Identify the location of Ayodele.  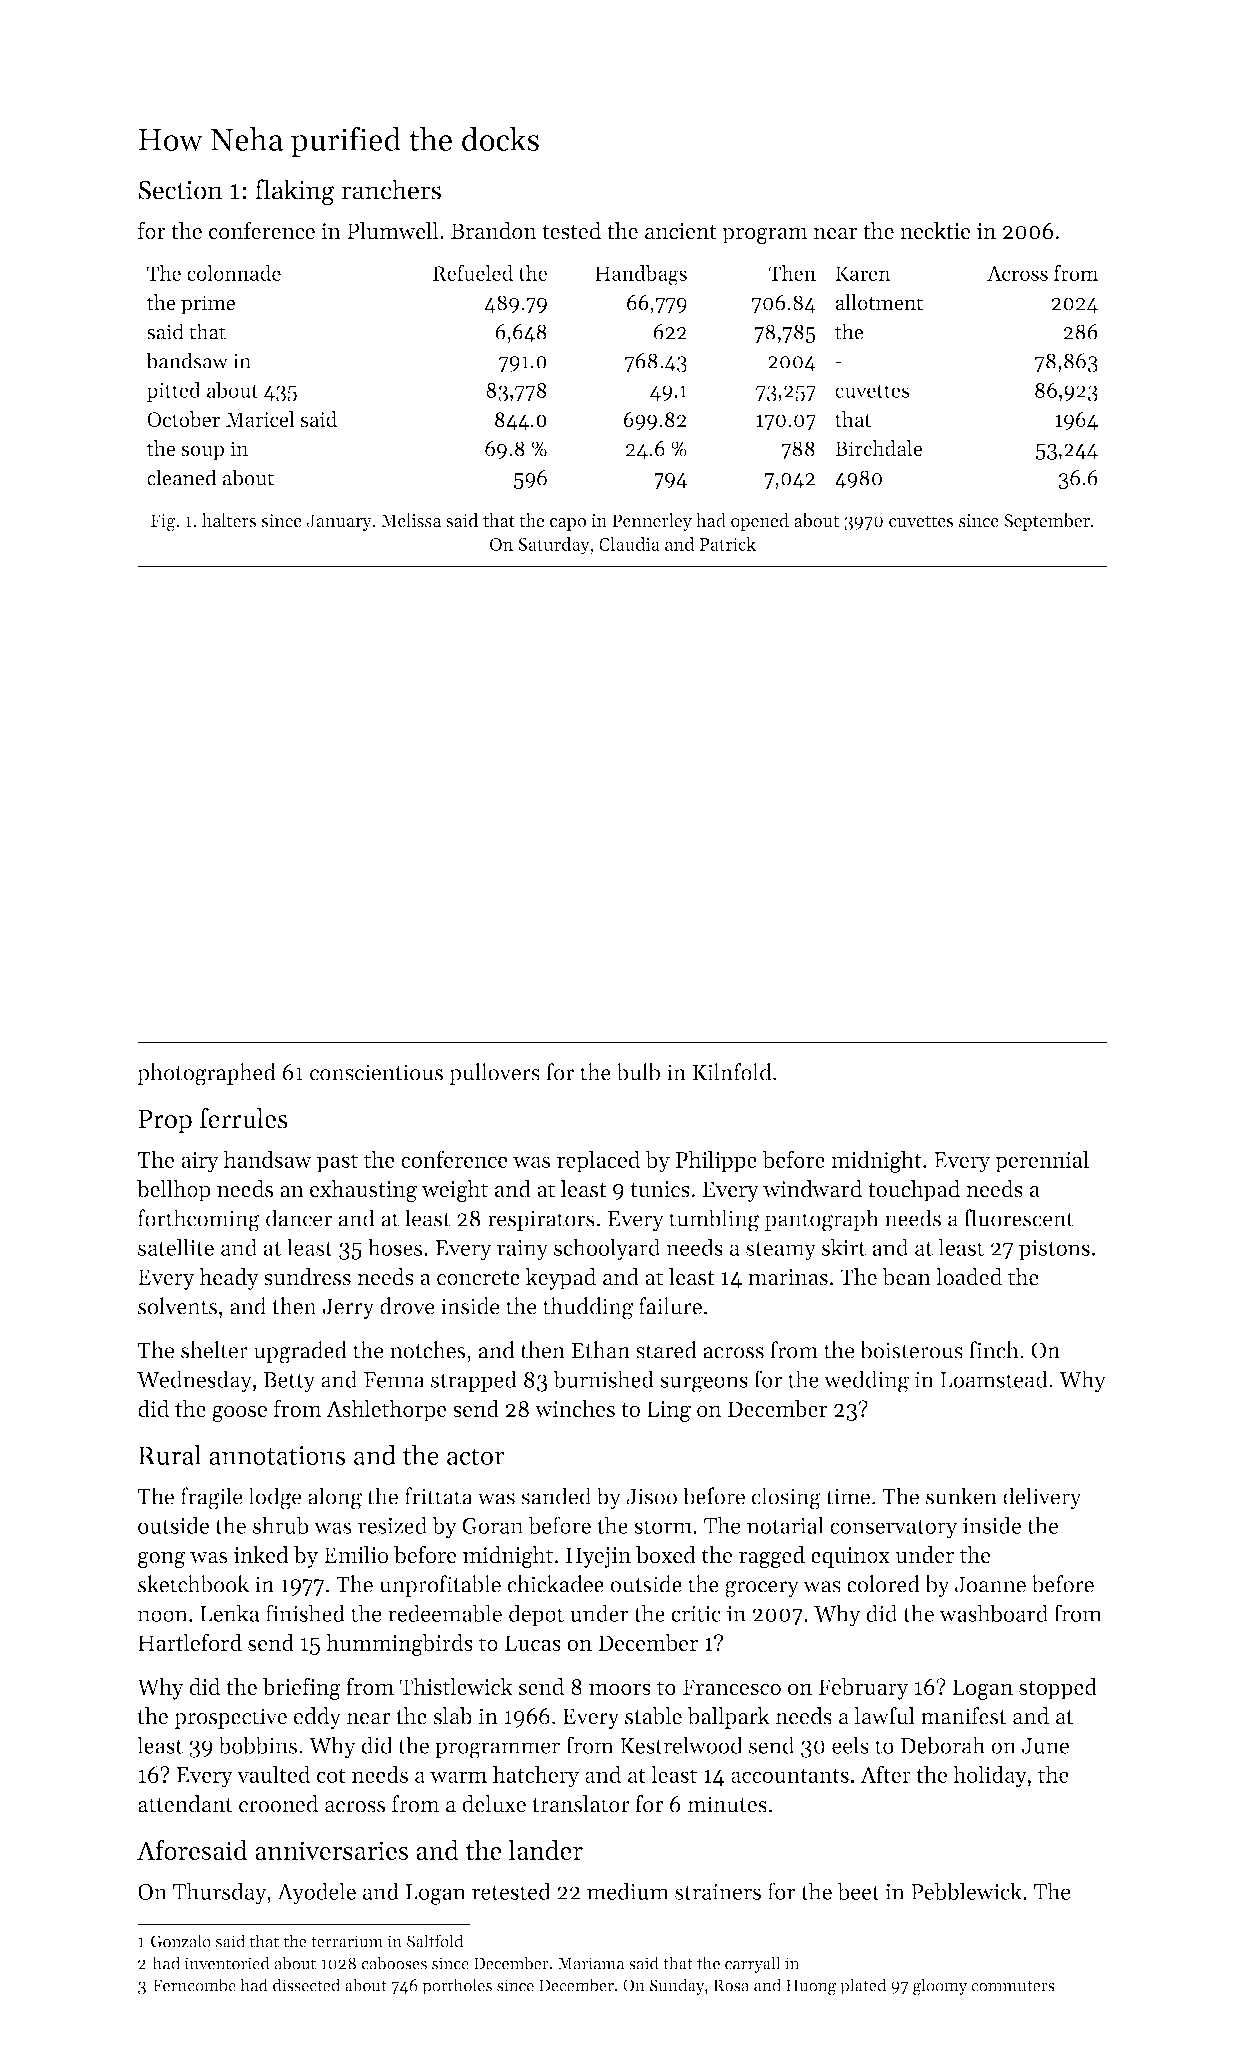
(316, 1893).
